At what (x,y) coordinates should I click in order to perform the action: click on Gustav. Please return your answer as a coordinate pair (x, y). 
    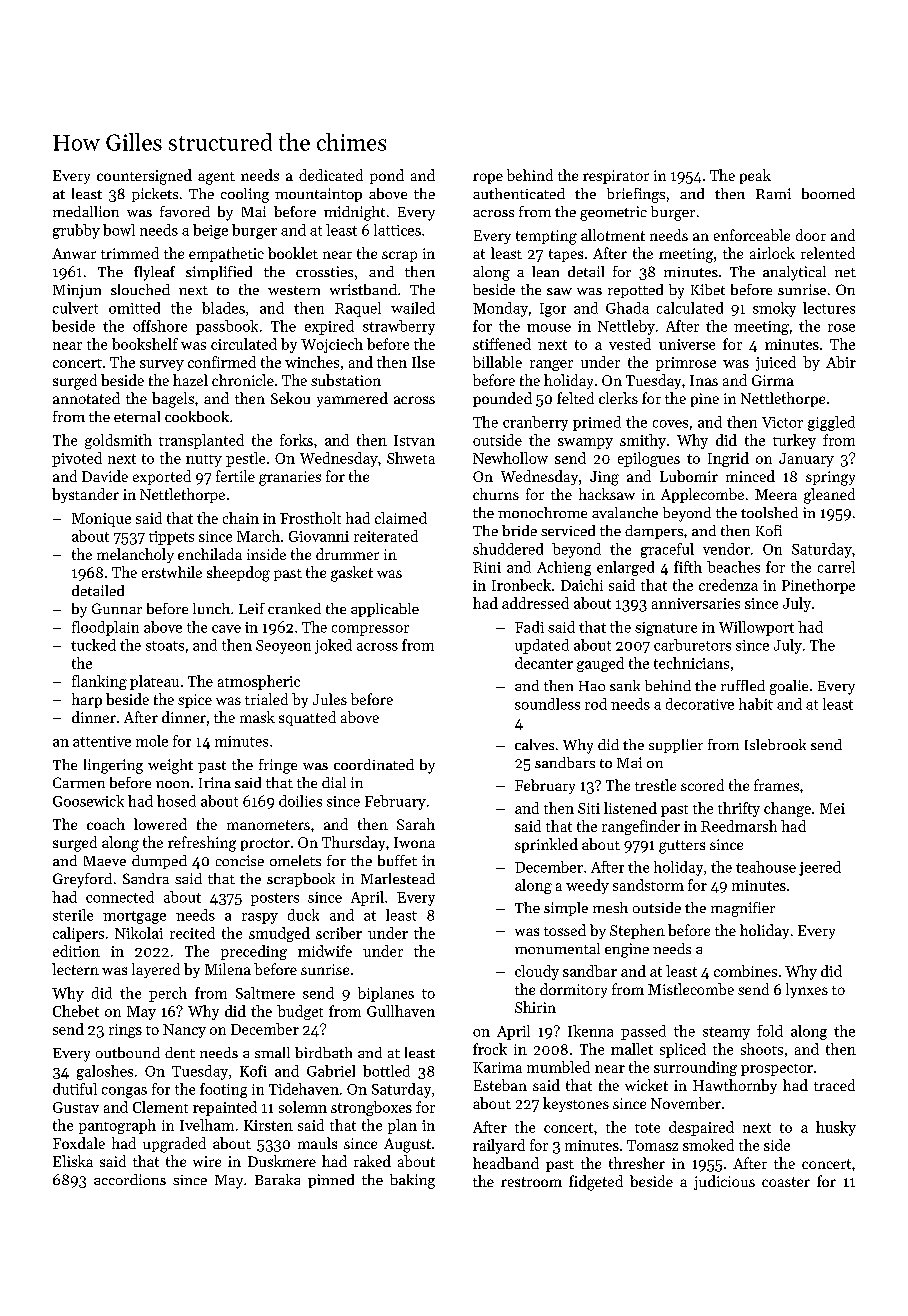
    Looking at the image, I should click on (76, 1107).
